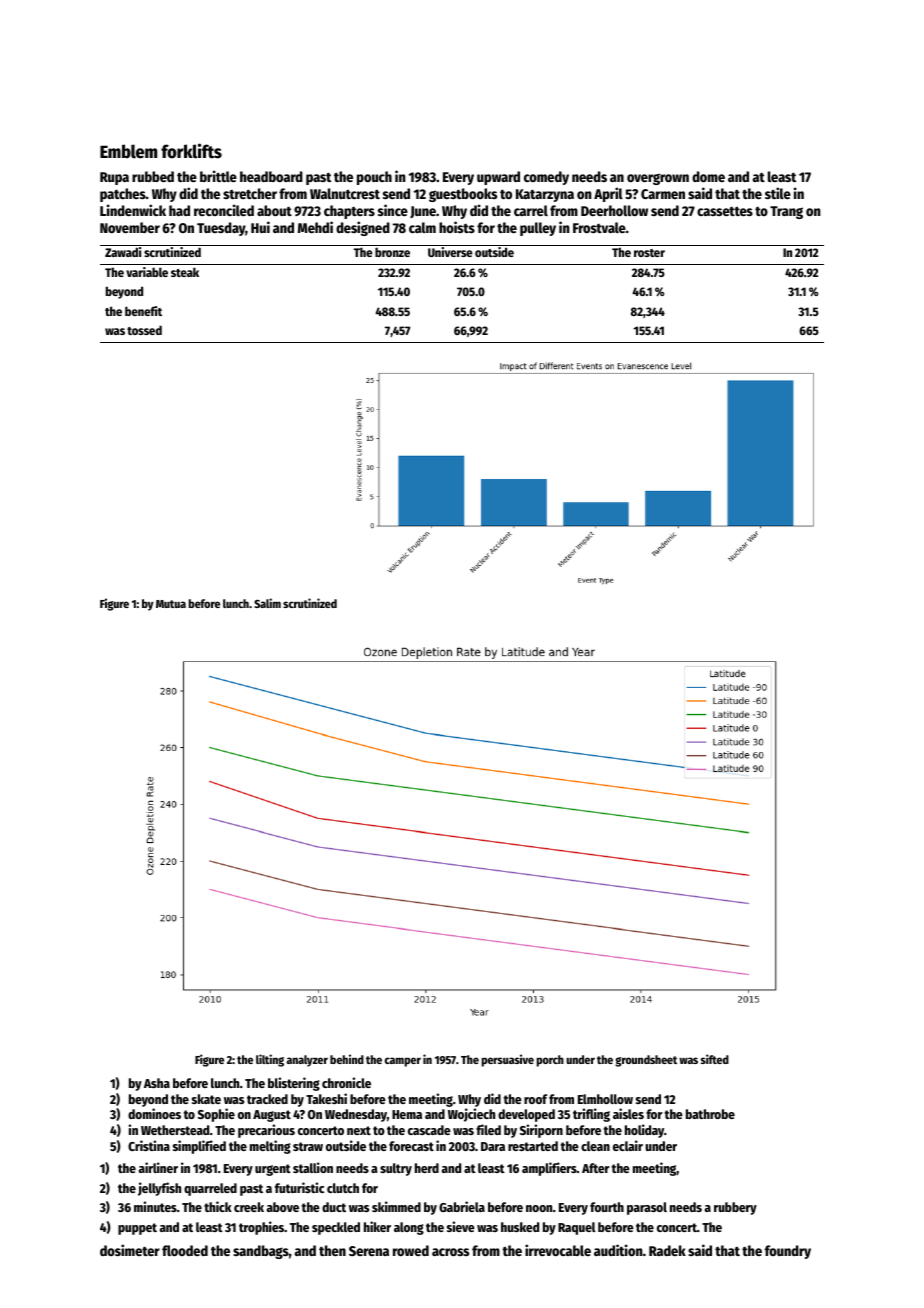 This page has height=1308, width=924. I want to click on husked, so click(520, 1227).
